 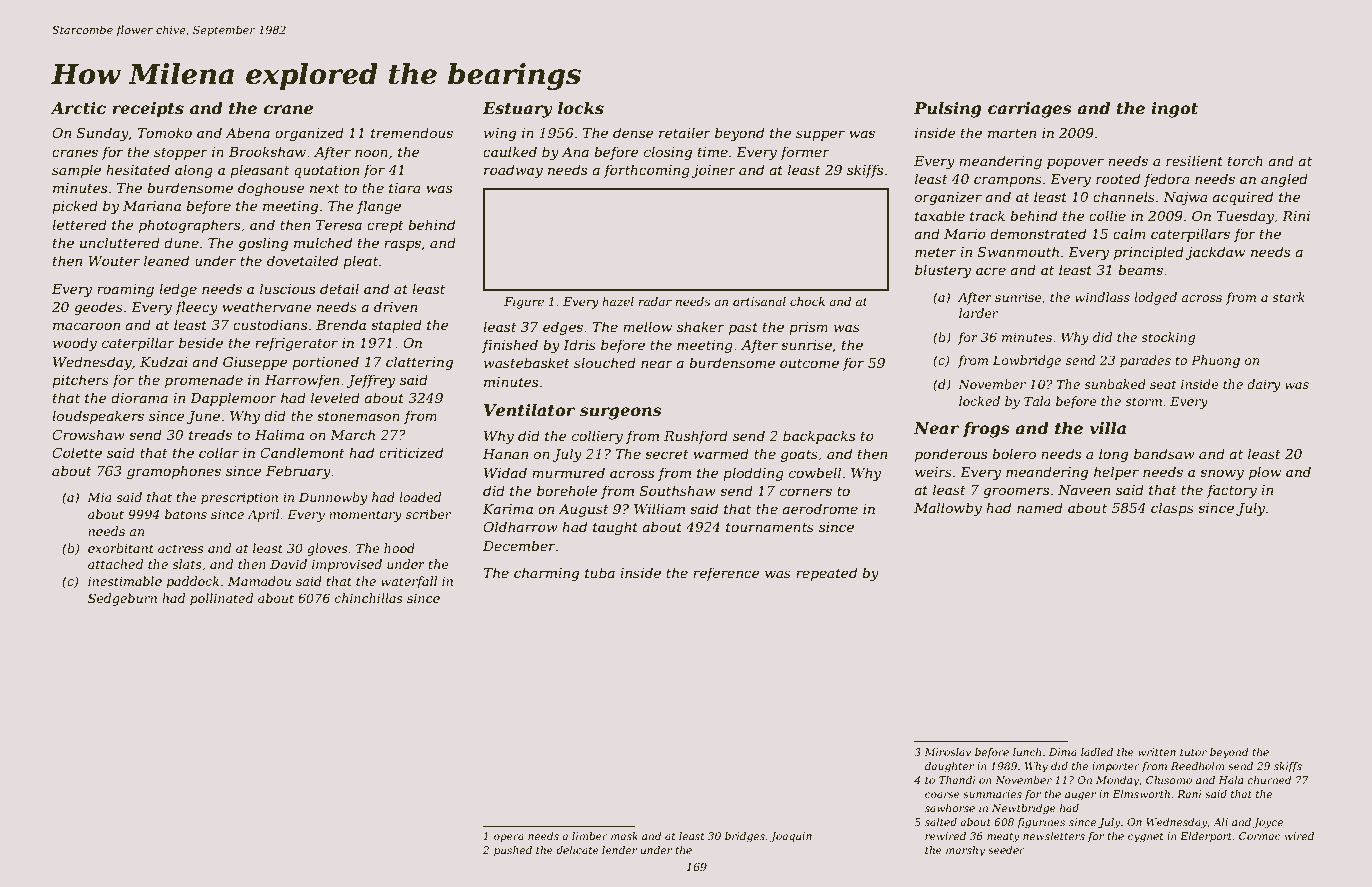 What do you see at coordinates (369, 598) in the screenshot?
I see `chinchillas` at bounding box center [369, 598].
